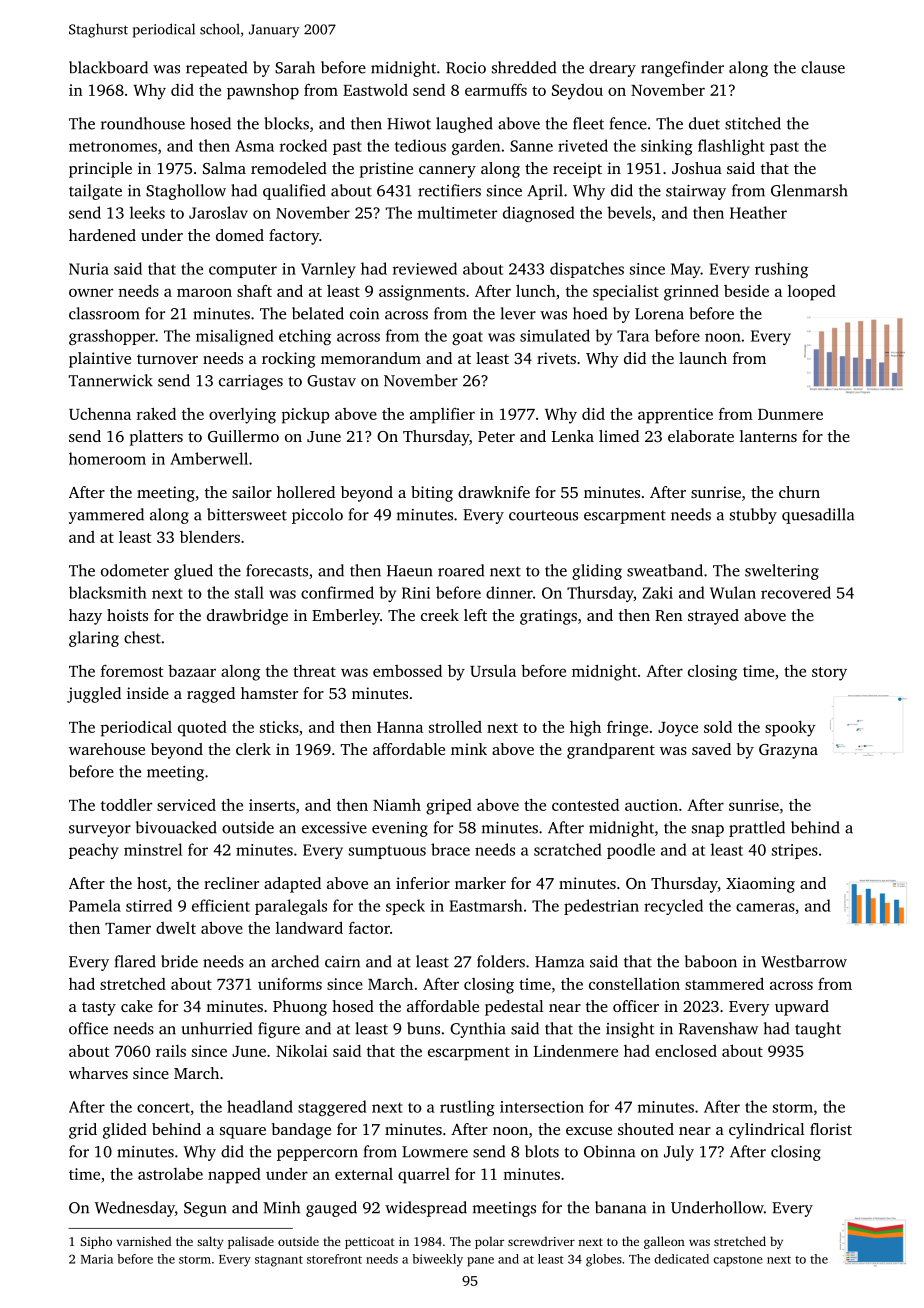 Image resolution: width=924 pixels, height=1308 pixels. Describe the element at coordinates (143, 123) in the document. I see `roundhouse` at that location.
